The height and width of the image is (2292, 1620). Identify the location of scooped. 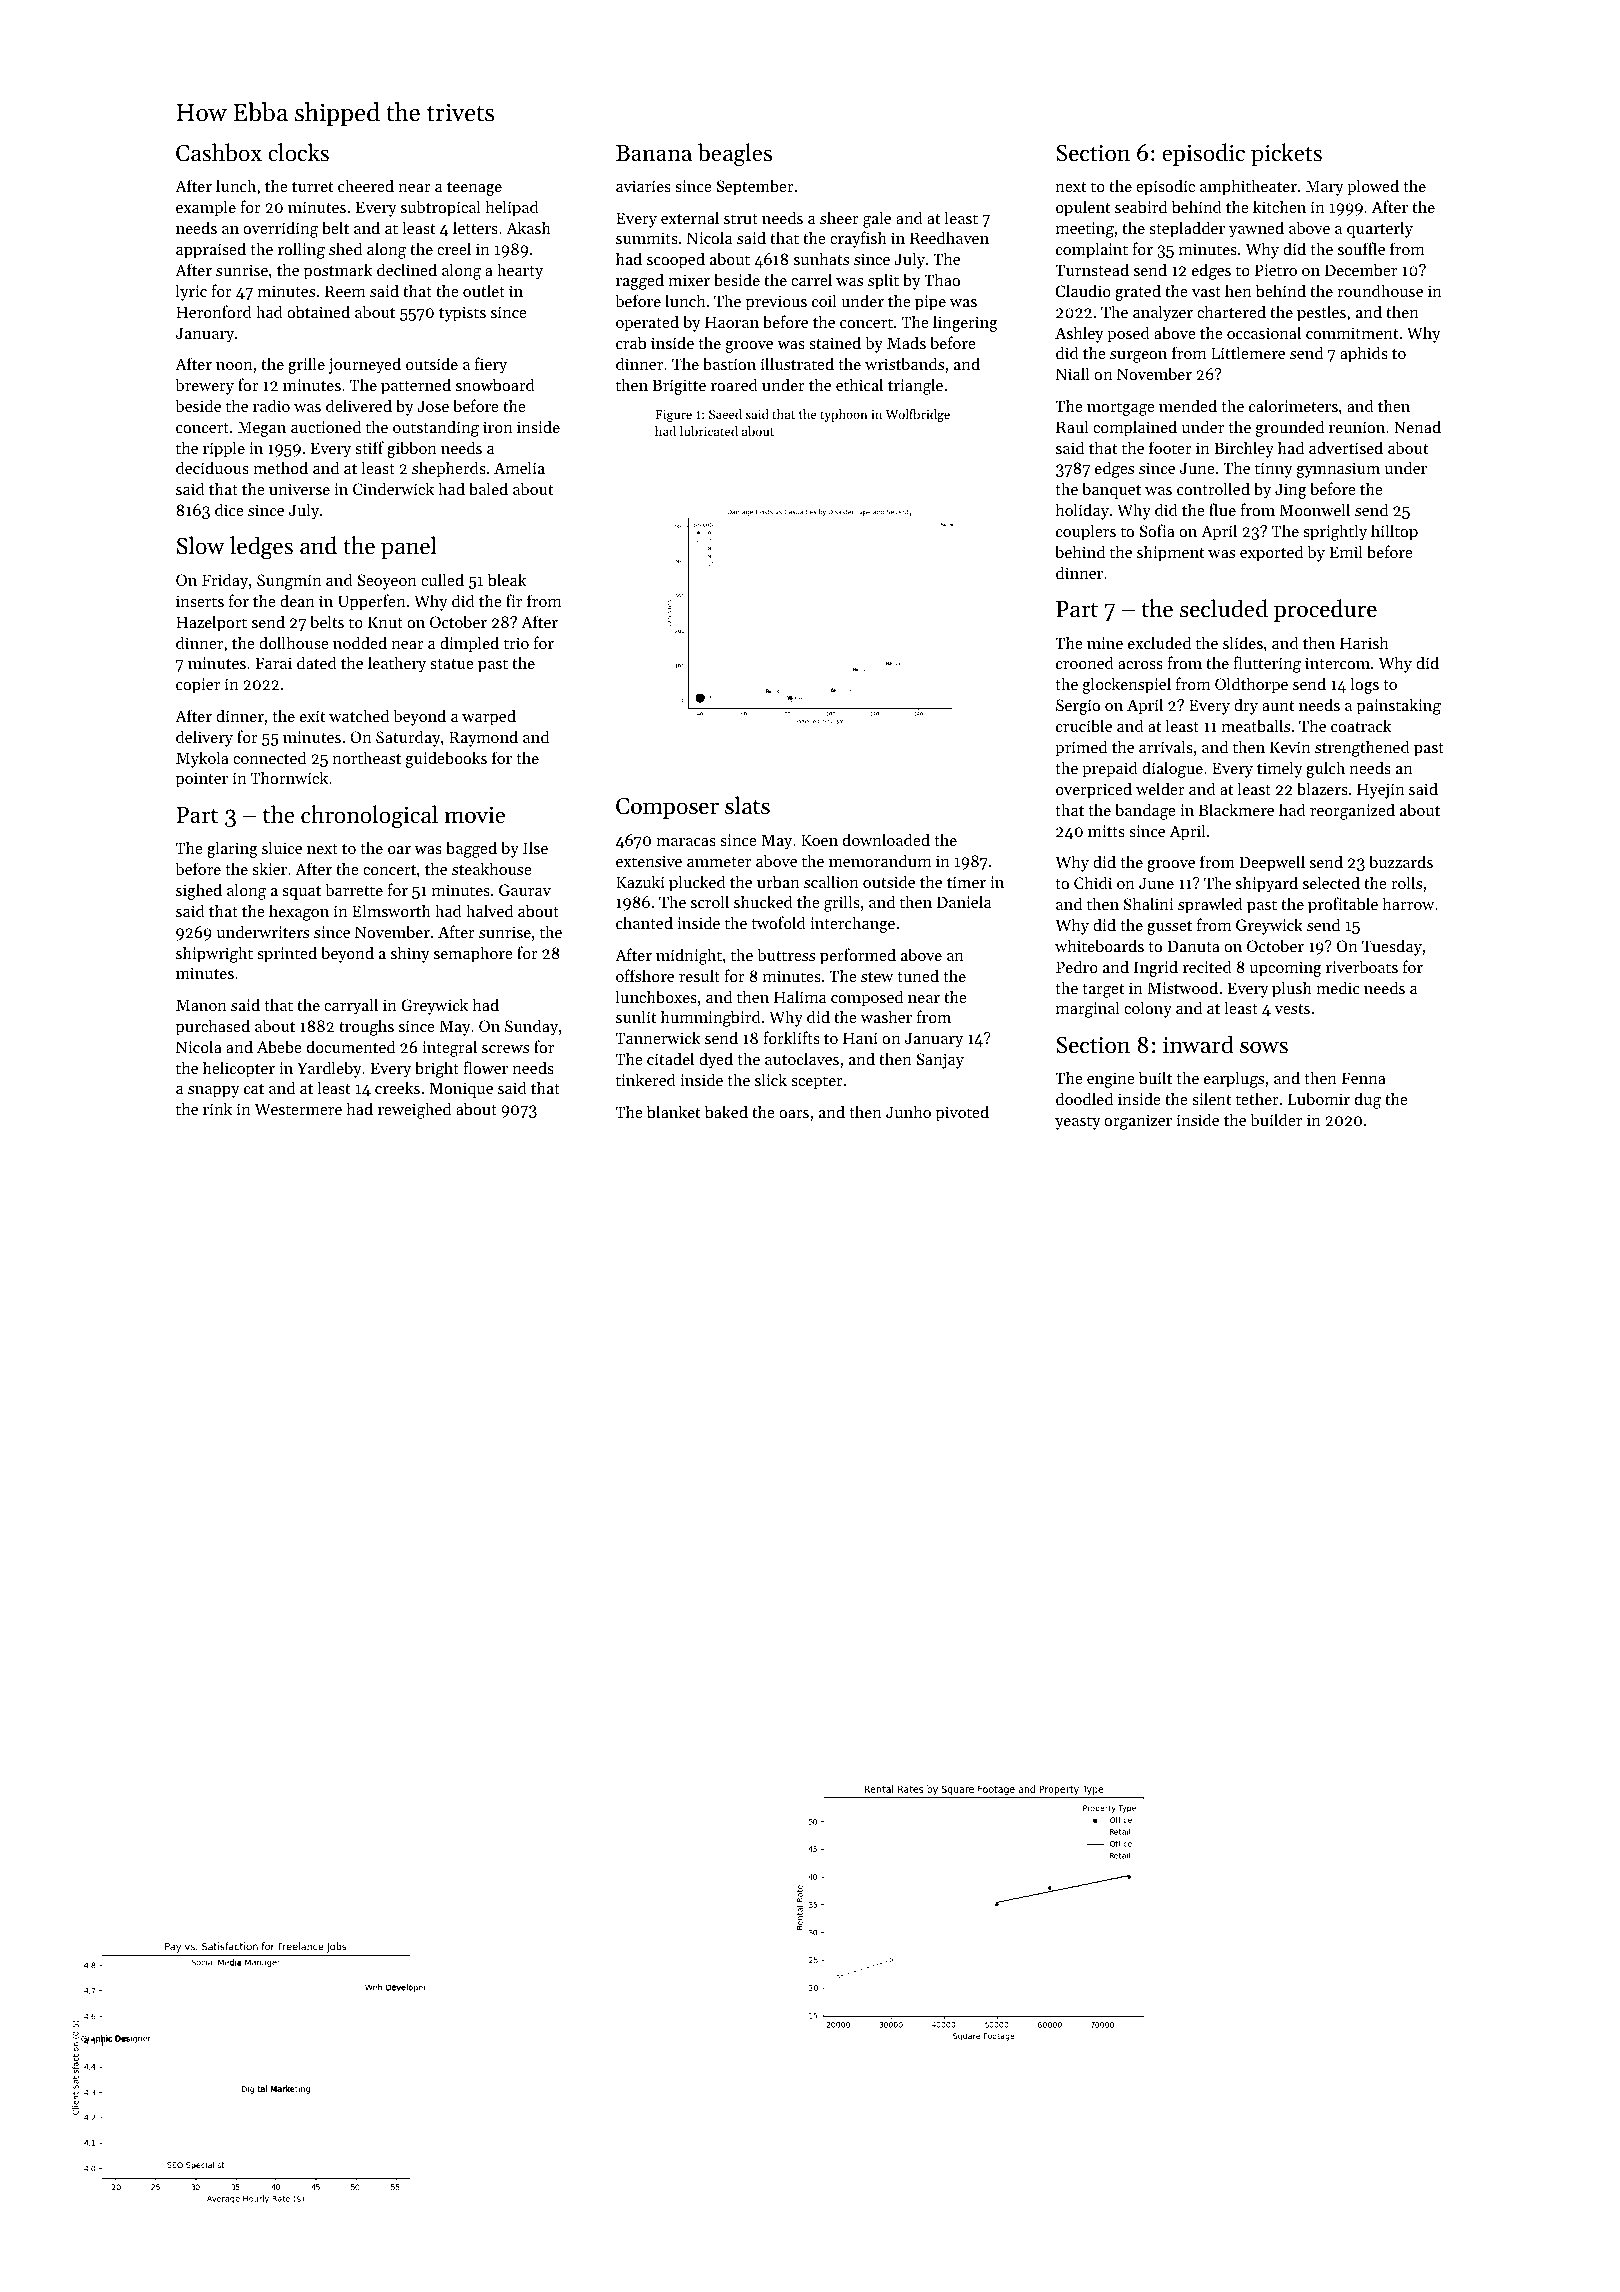
(676, 260).
